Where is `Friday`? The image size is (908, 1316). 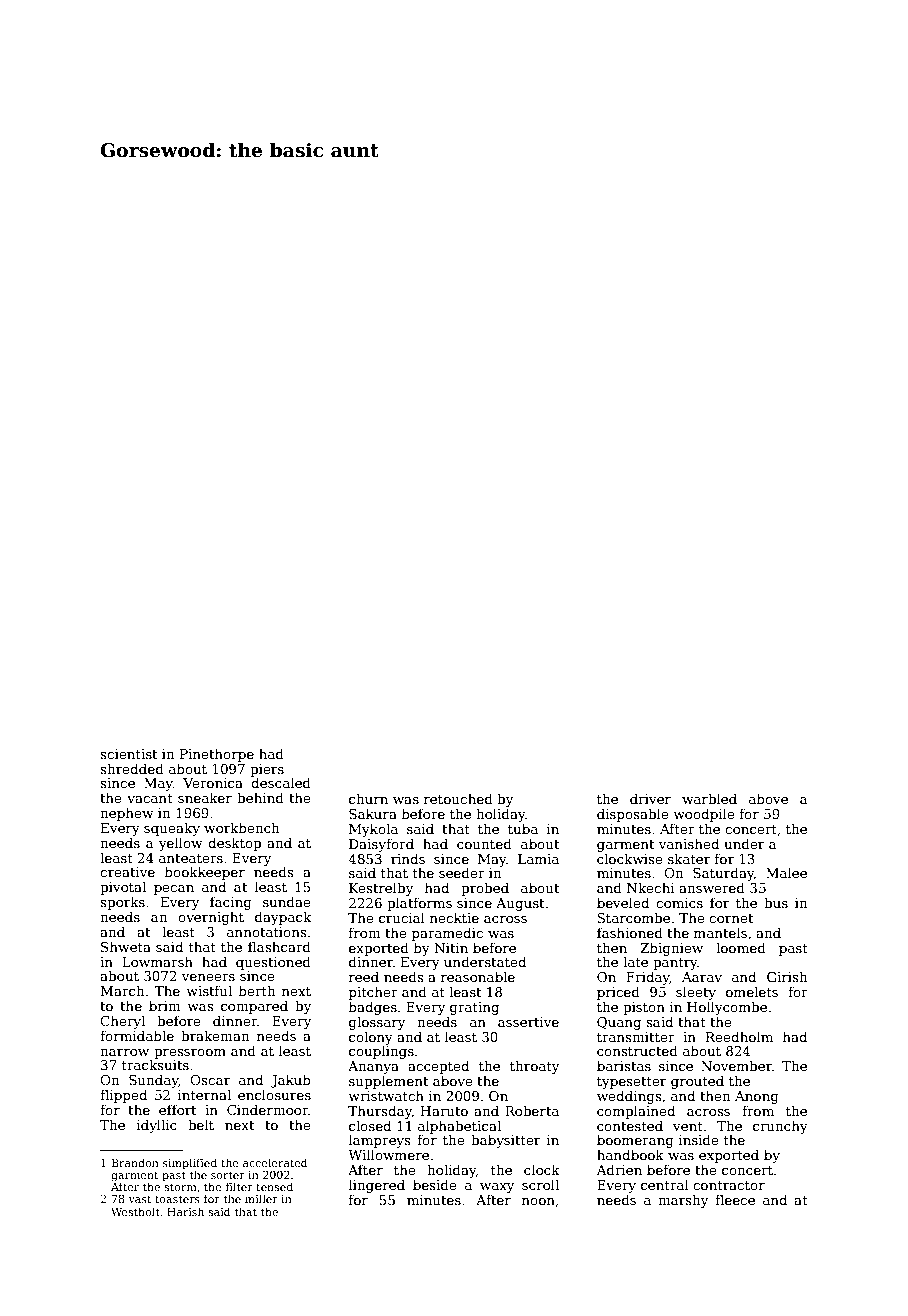
Friday is located at coordinates (648, 978).
